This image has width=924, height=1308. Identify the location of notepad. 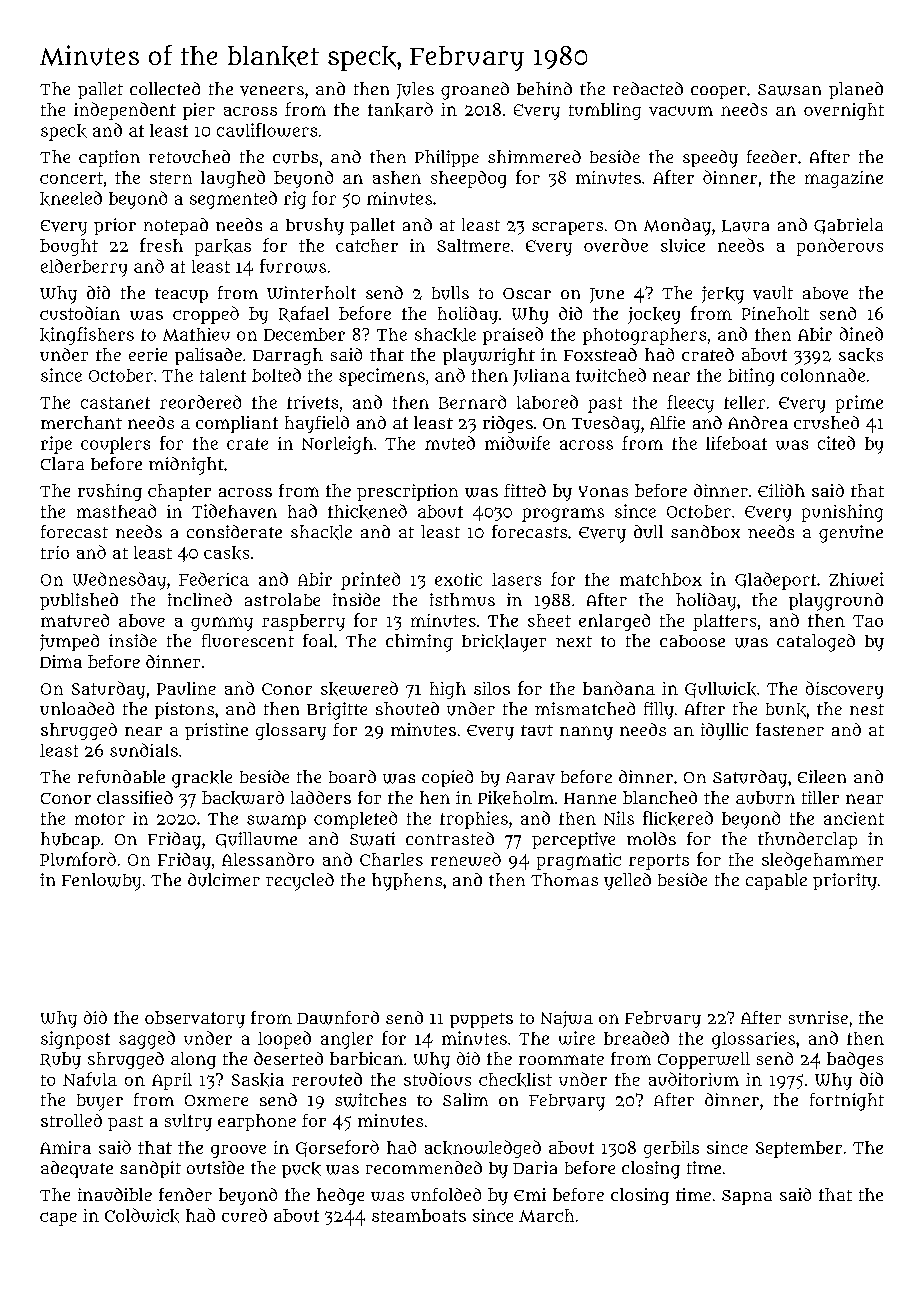
(176, 226).
